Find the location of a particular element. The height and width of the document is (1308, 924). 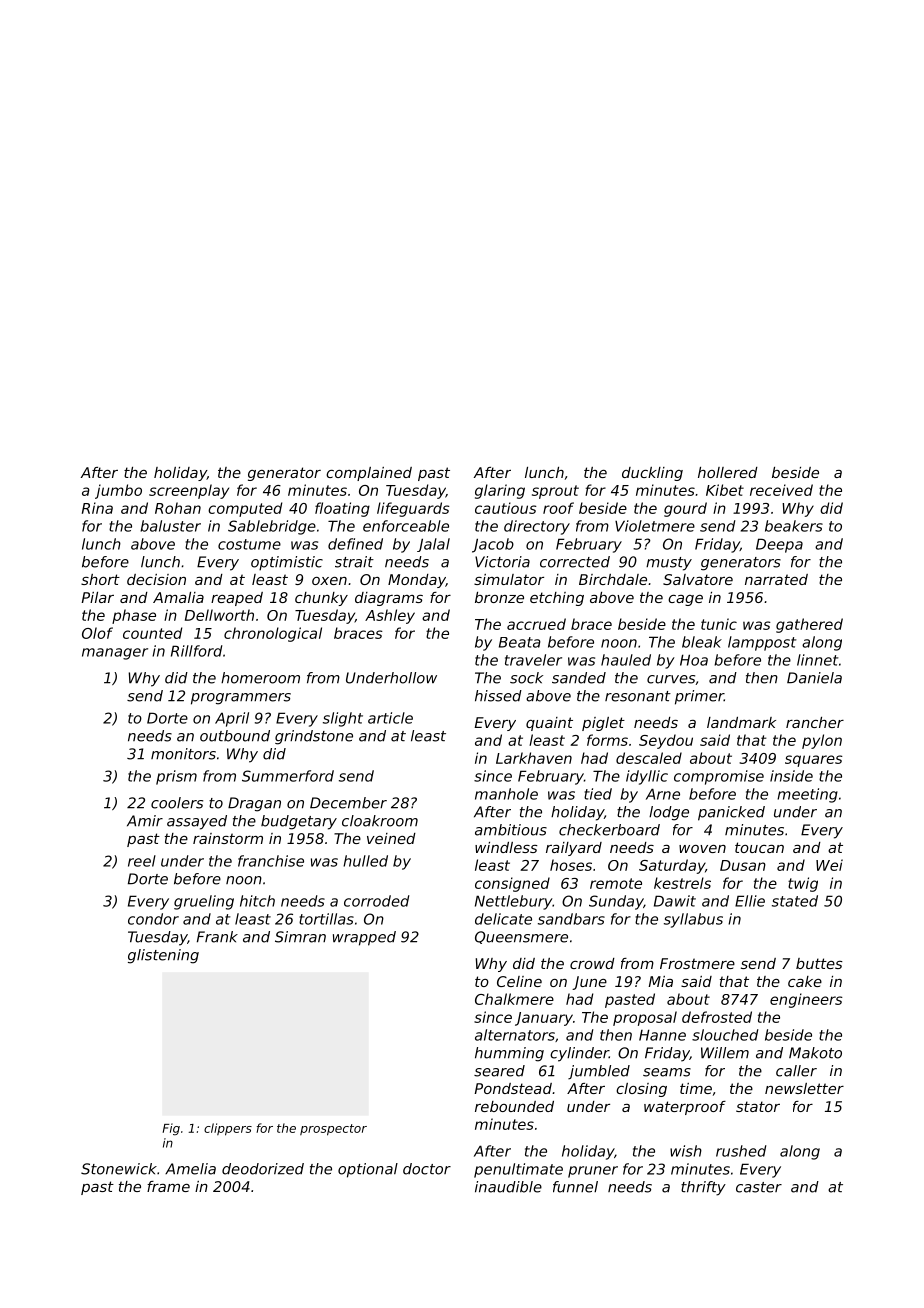

hollered is located at coordinates (728, 472).
